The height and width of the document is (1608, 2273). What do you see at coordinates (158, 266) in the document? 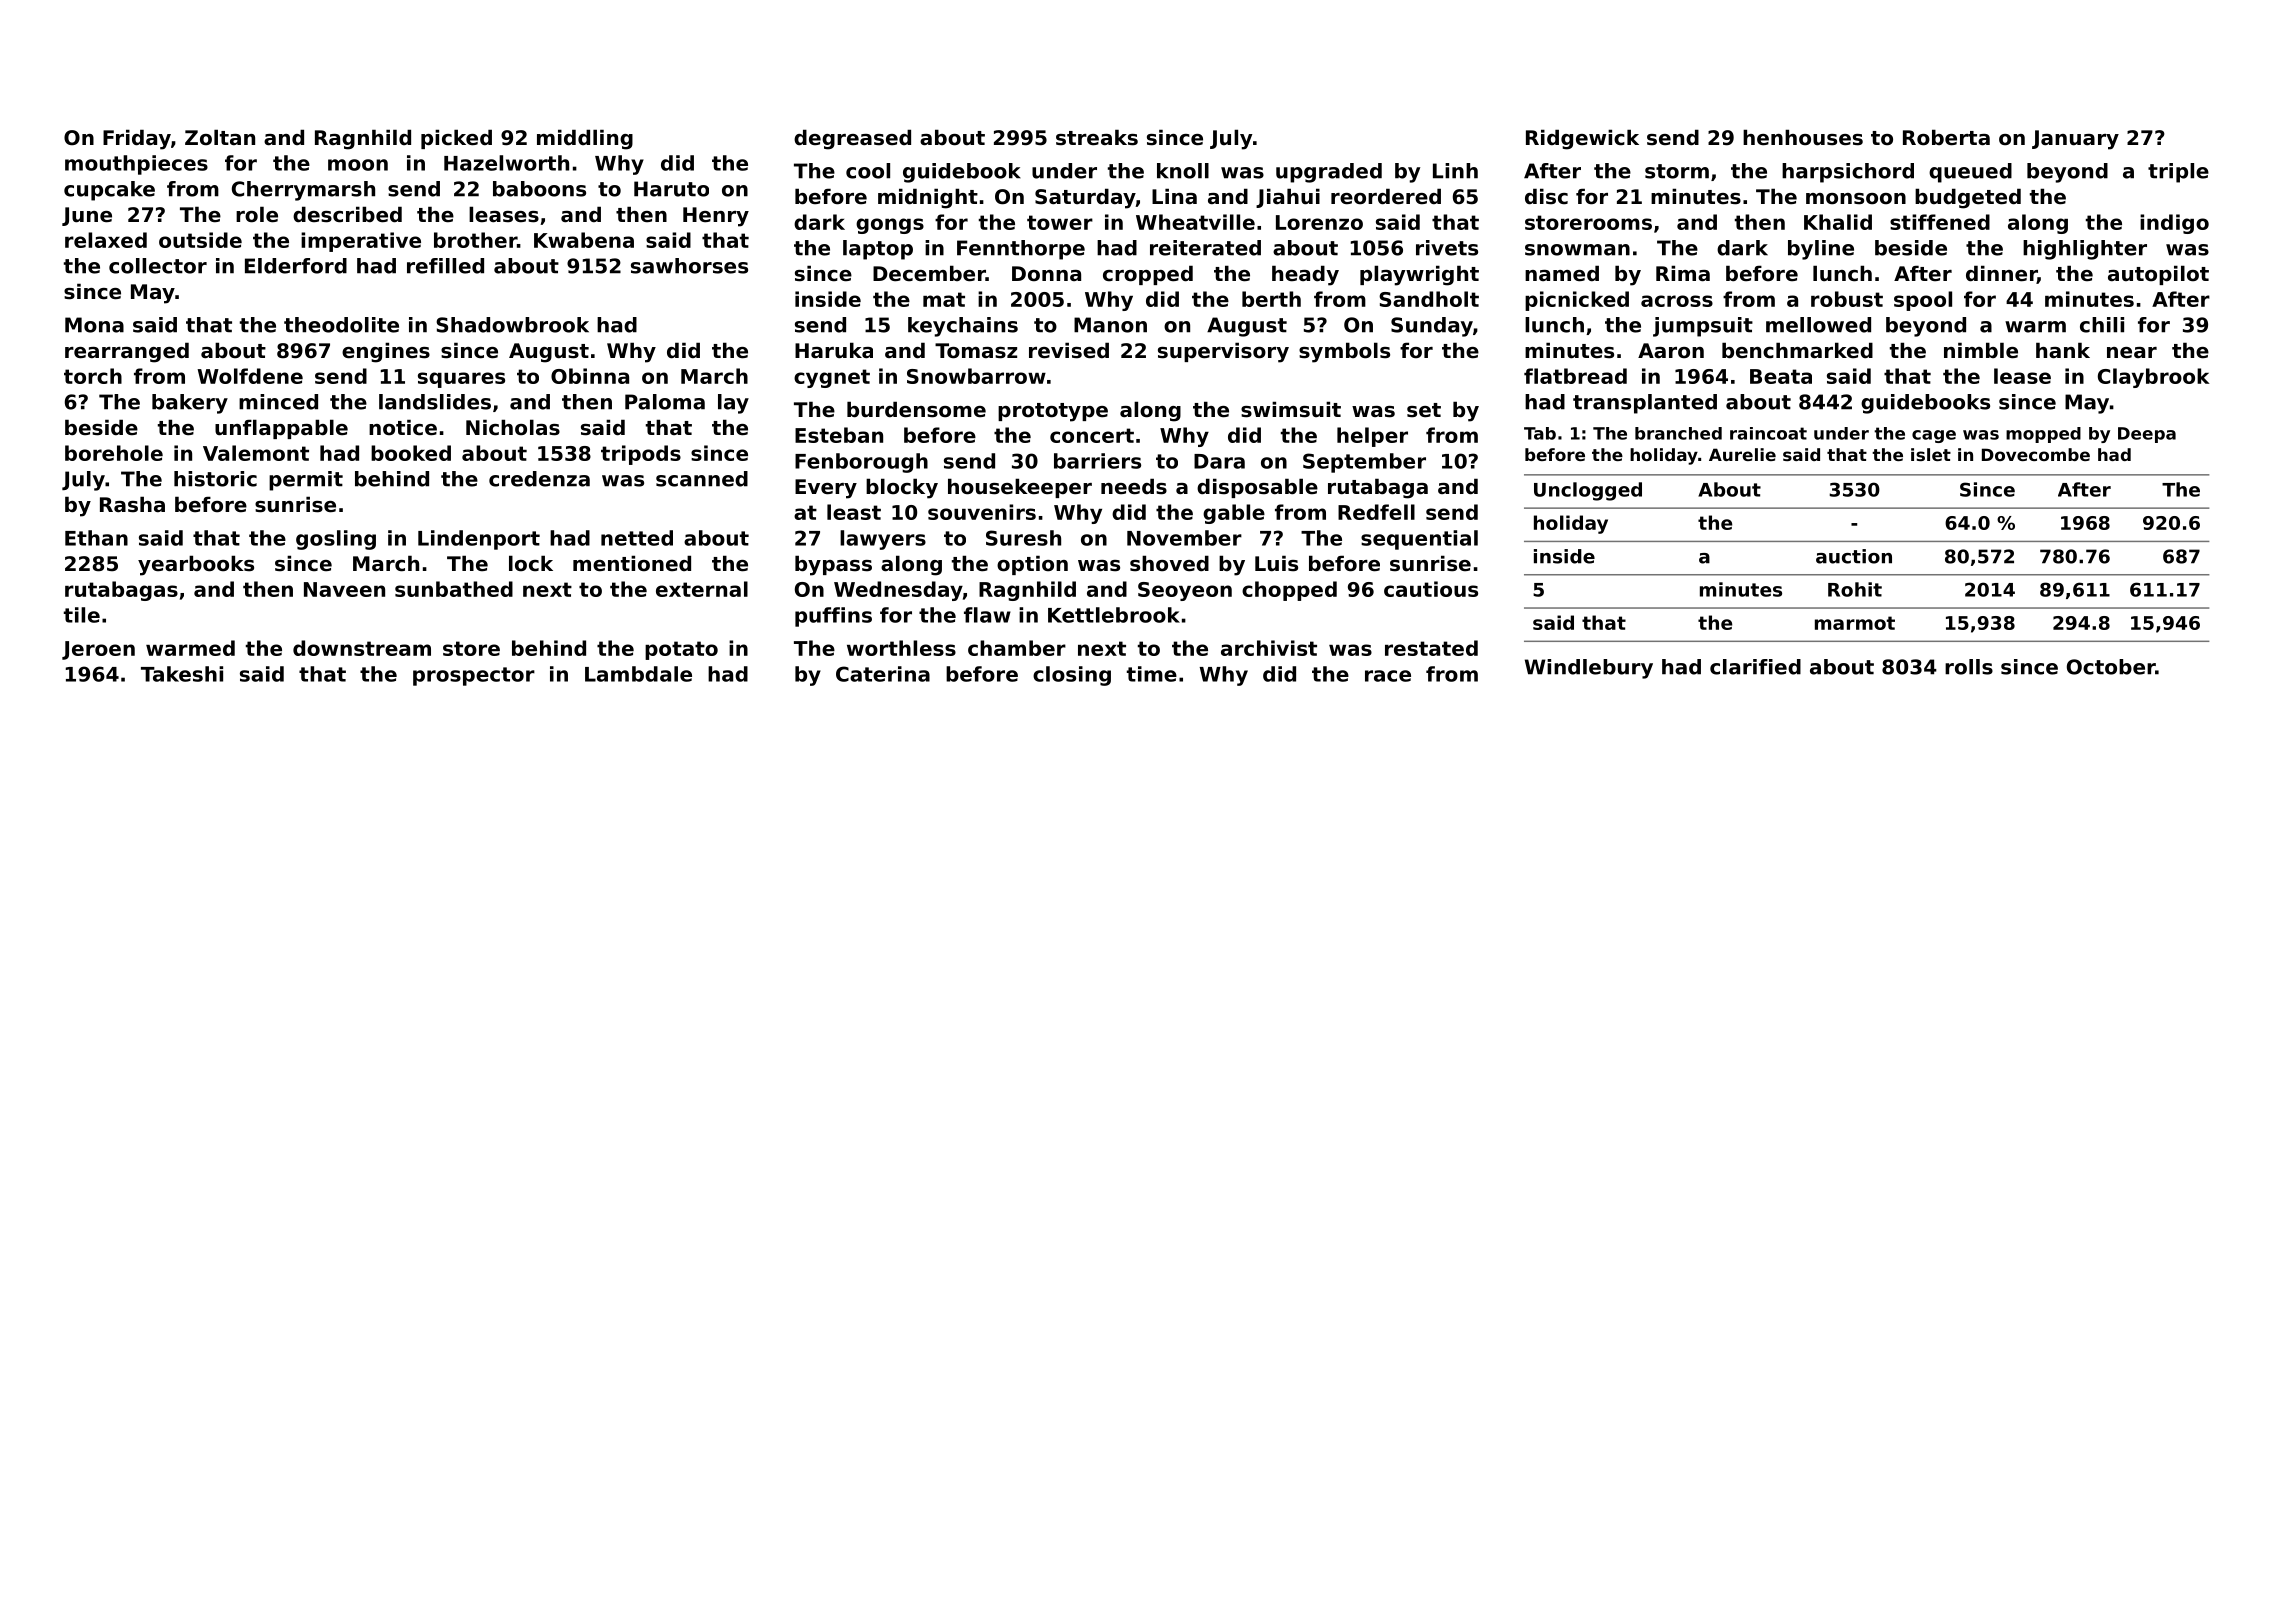
I see `collector` at bounding box center [158, 266].
